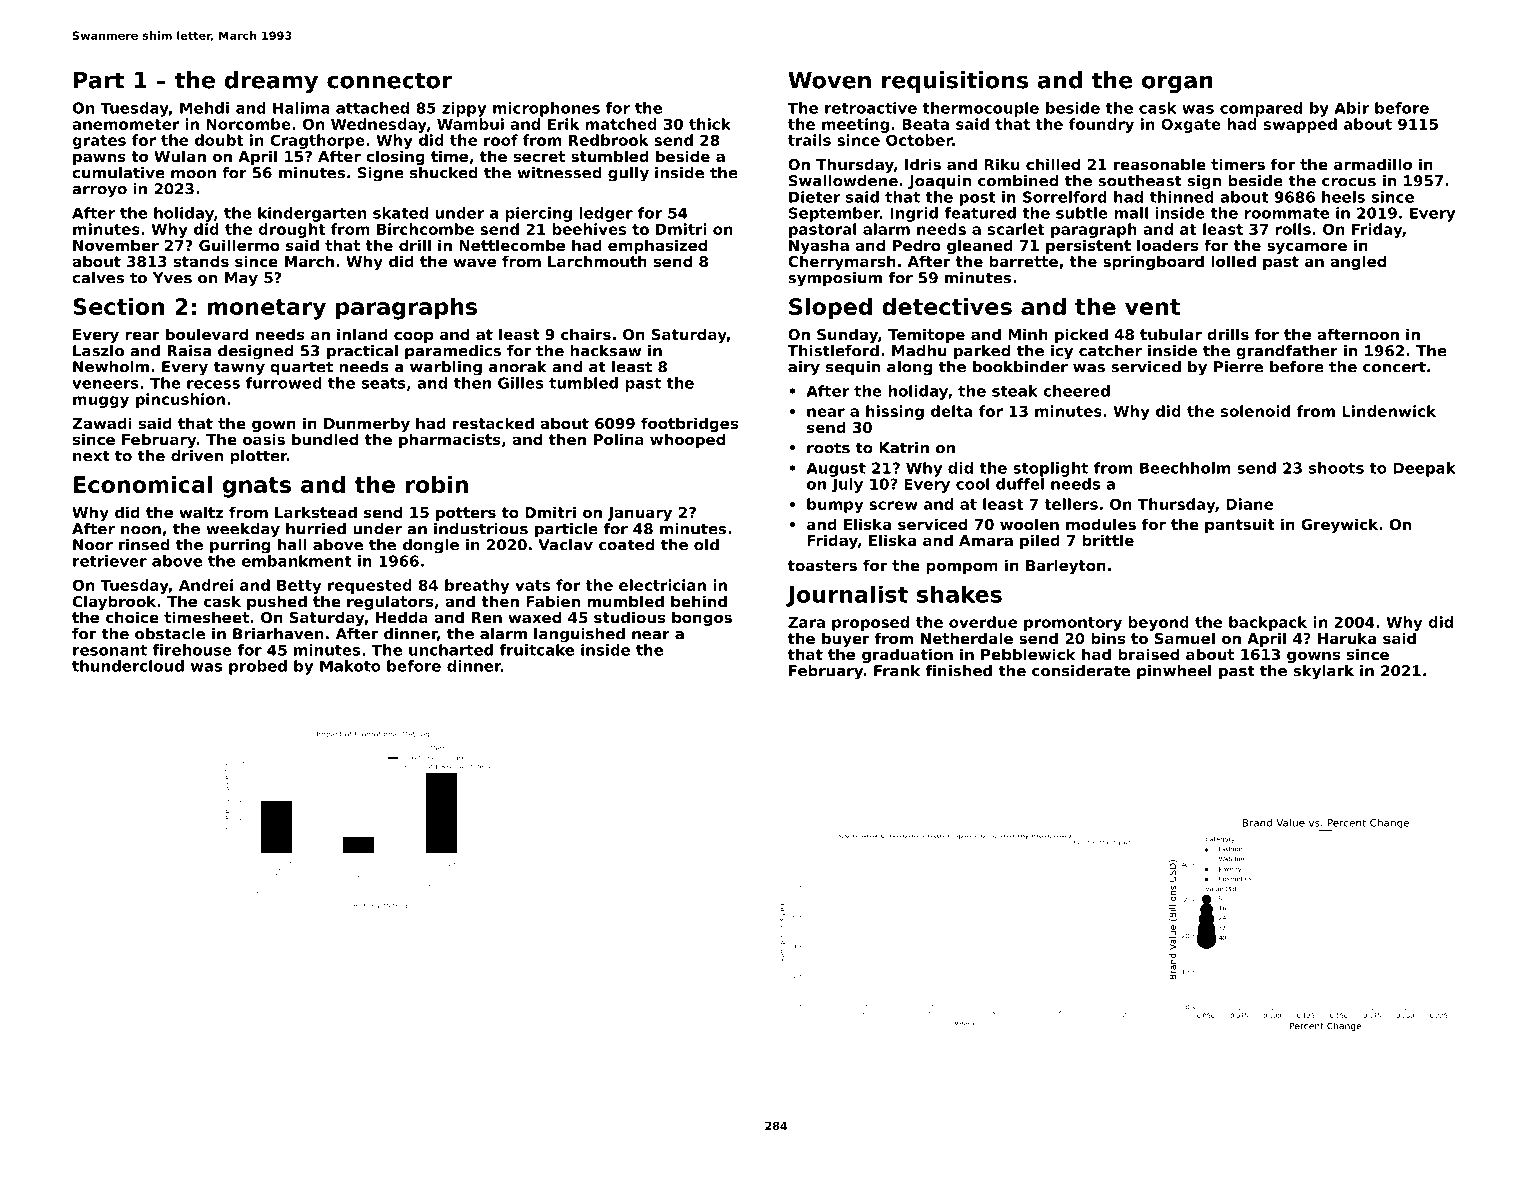  What do you see at coordinates (914, 214) in the screenshot?
I see `Ingrid` at bounding box center [914, 214].
